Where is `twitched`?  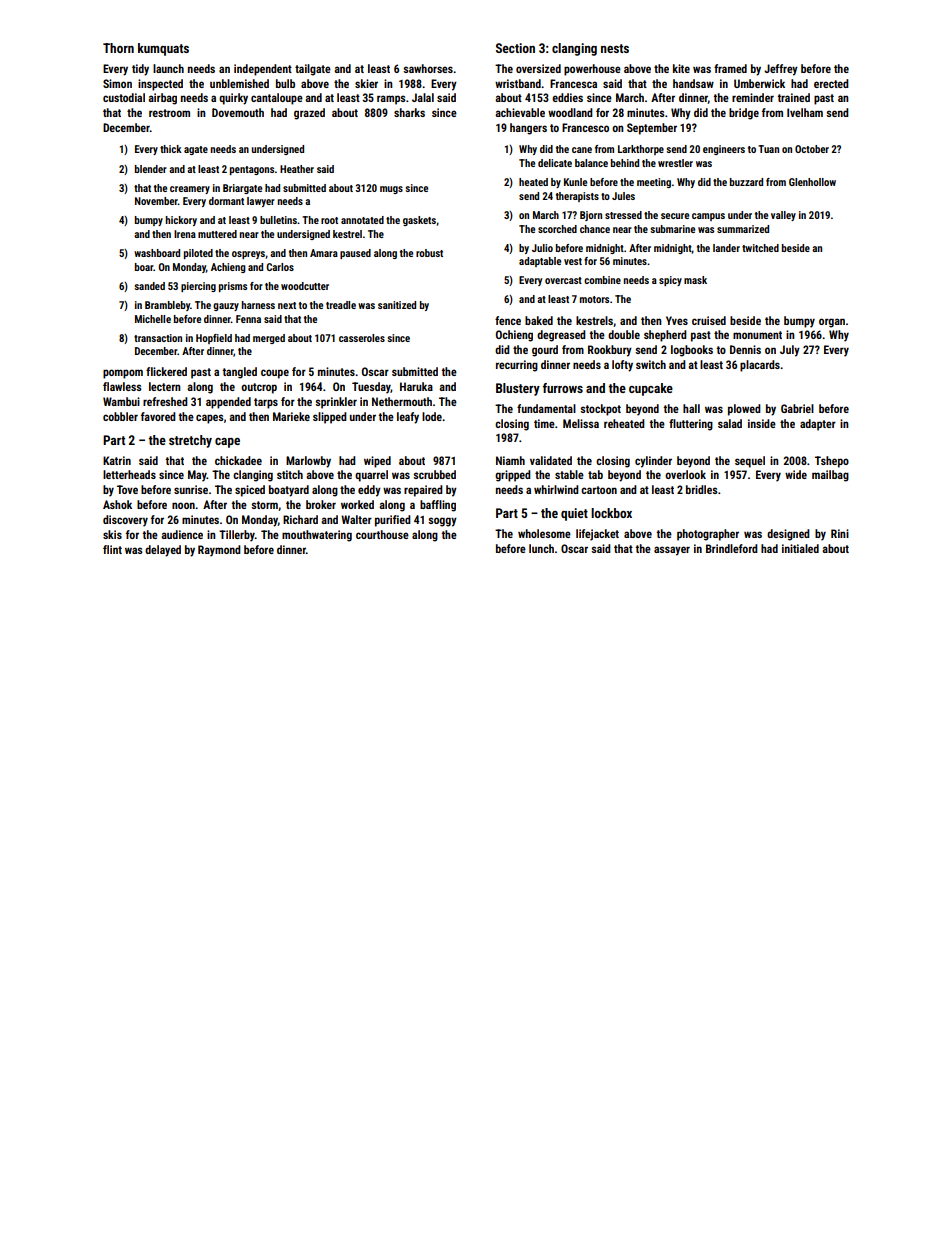 twitched is located at coordinates (760, 248).
